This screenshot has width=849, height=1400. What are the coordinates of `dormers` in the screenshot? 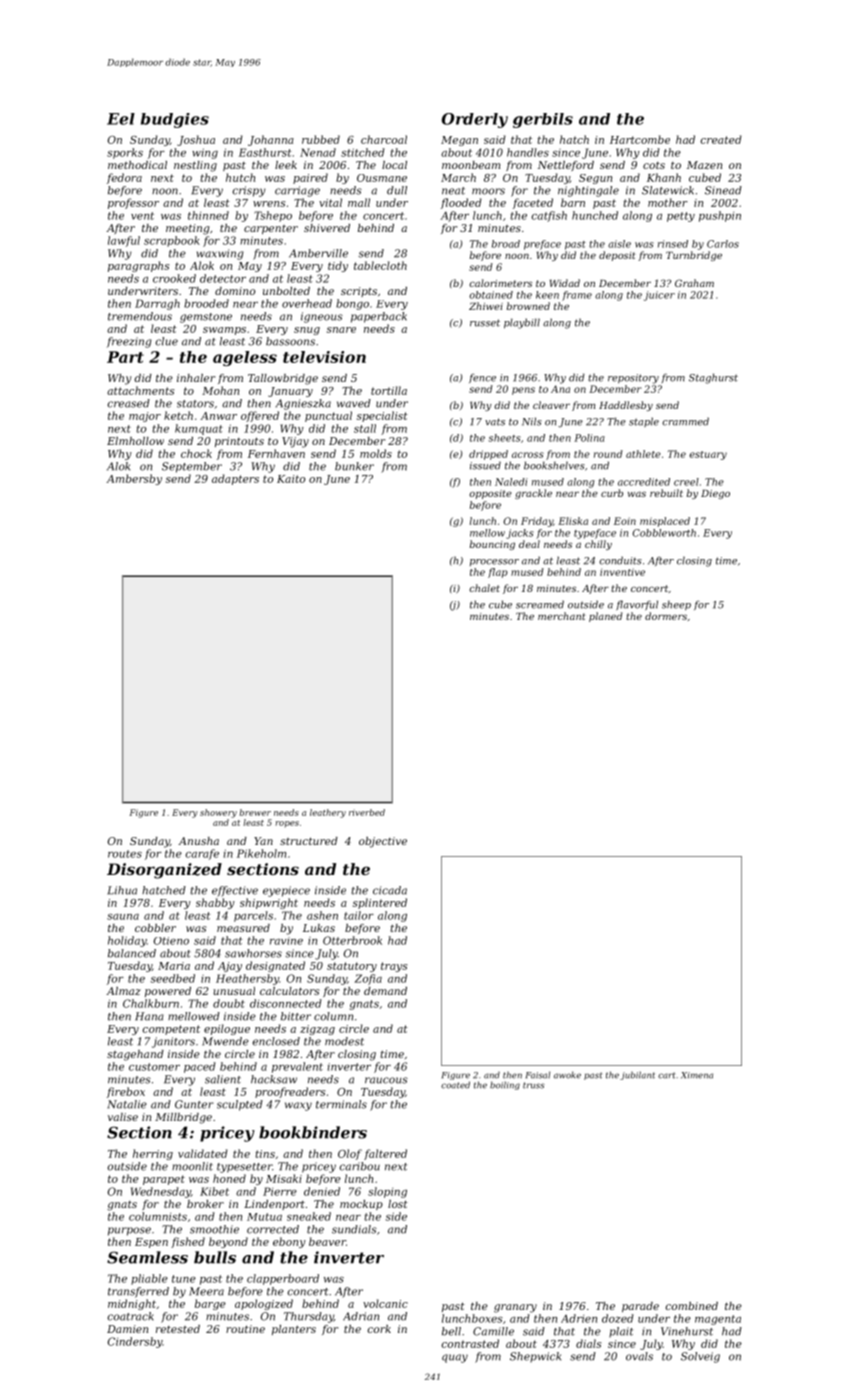 It's located at (666, 616).
